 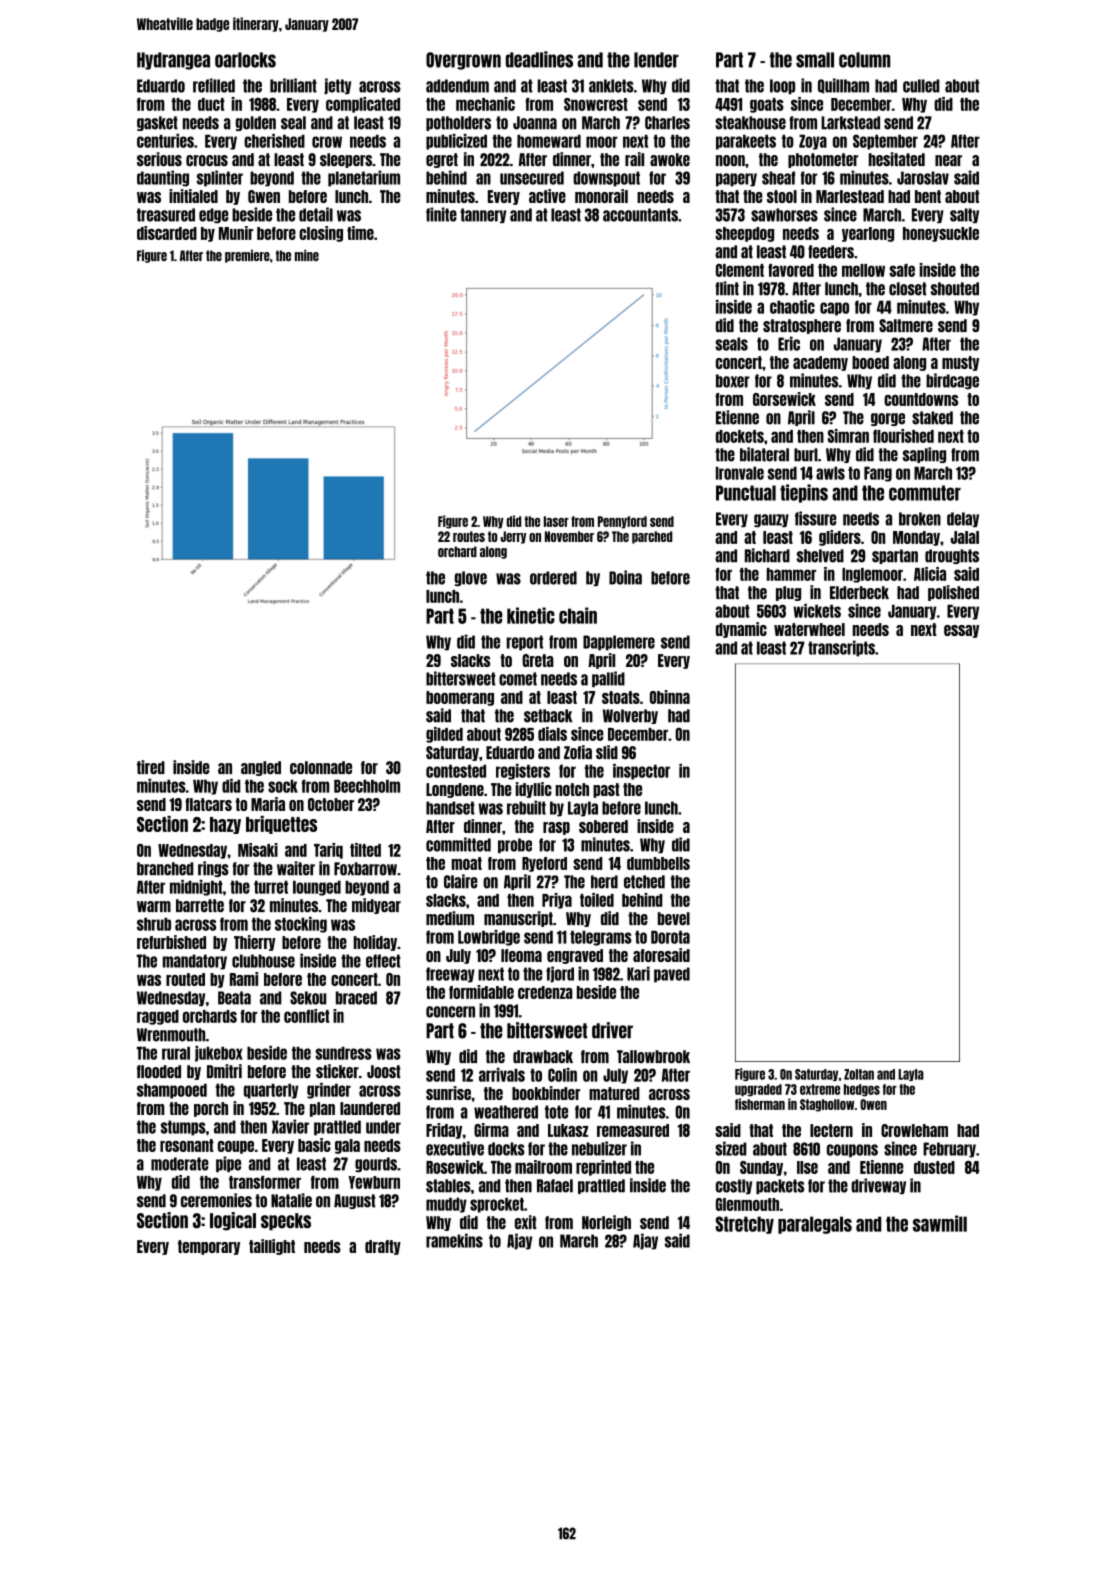 What do you see at coordinates (463, 61) in the image?
I see `Overgrown` at bounding box center [463, 61].
